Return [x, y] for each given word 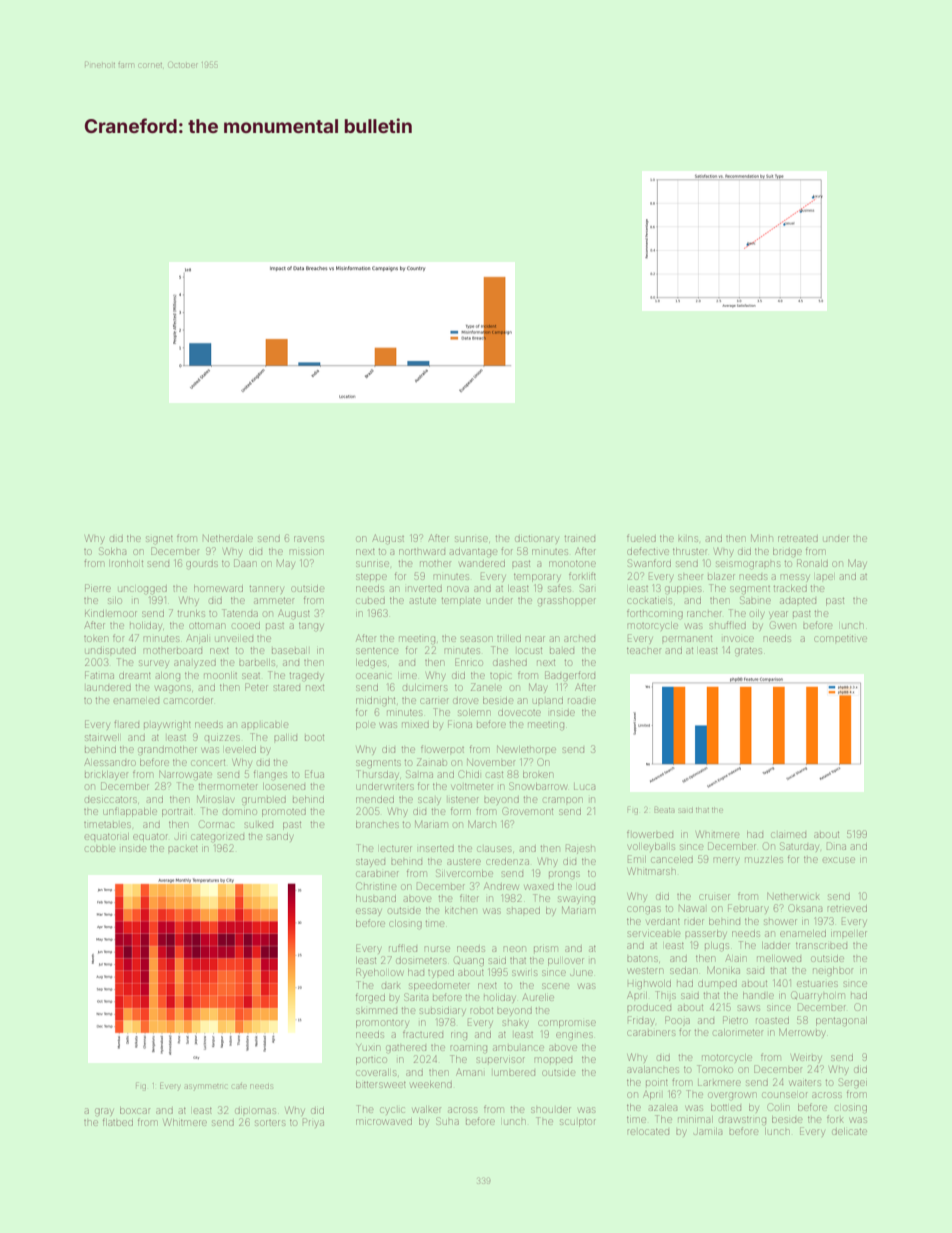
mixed [415, 725]
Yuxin [368, 1047]
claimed [788, 835]
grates [748, 652]
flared [126, 724]
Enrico [469, 662]
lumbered [514, 1073]
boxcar [135, 1110]
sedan [683, 971]
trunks [191, 613]
